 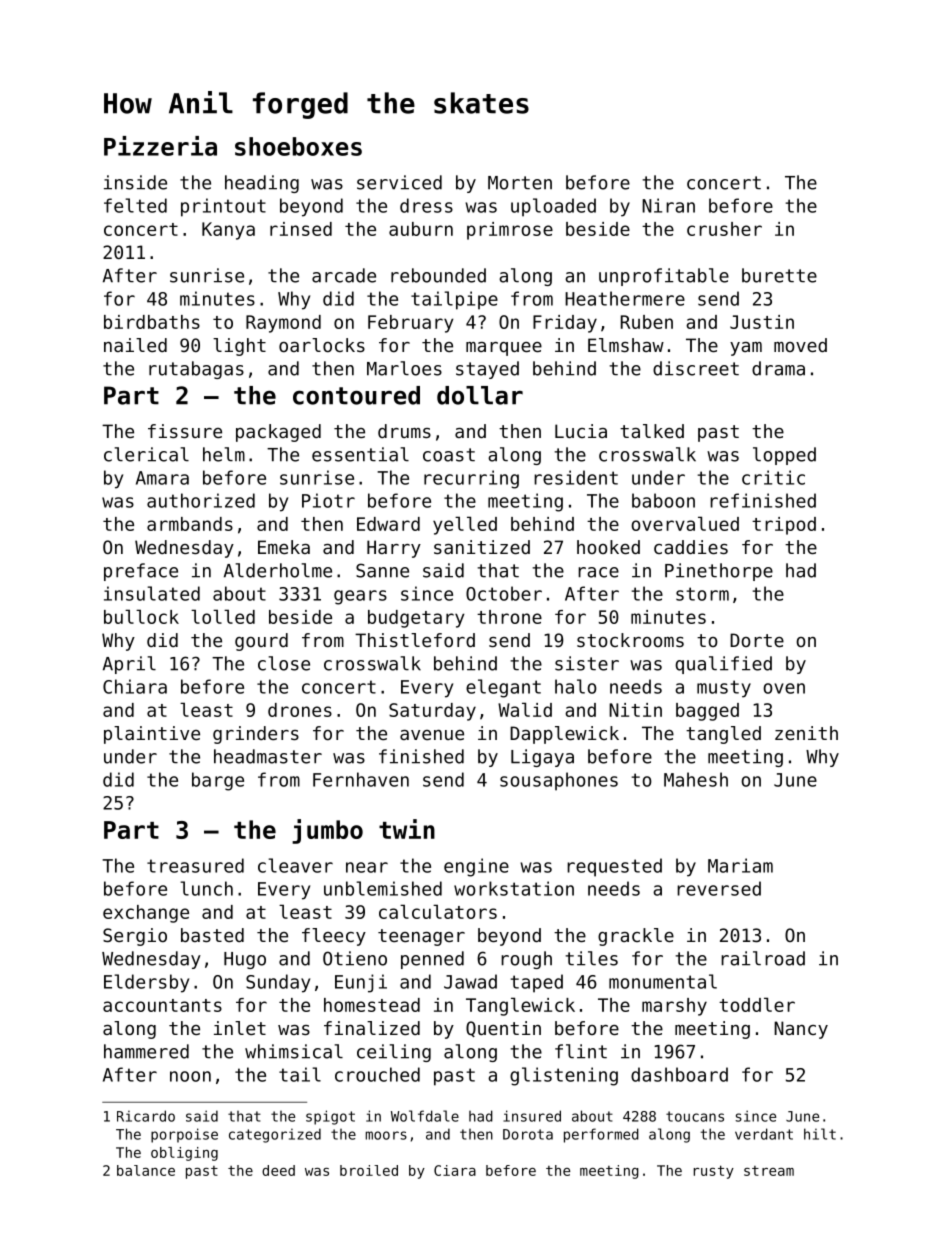 I want to click on dollar, so click(x=480, y=395).
